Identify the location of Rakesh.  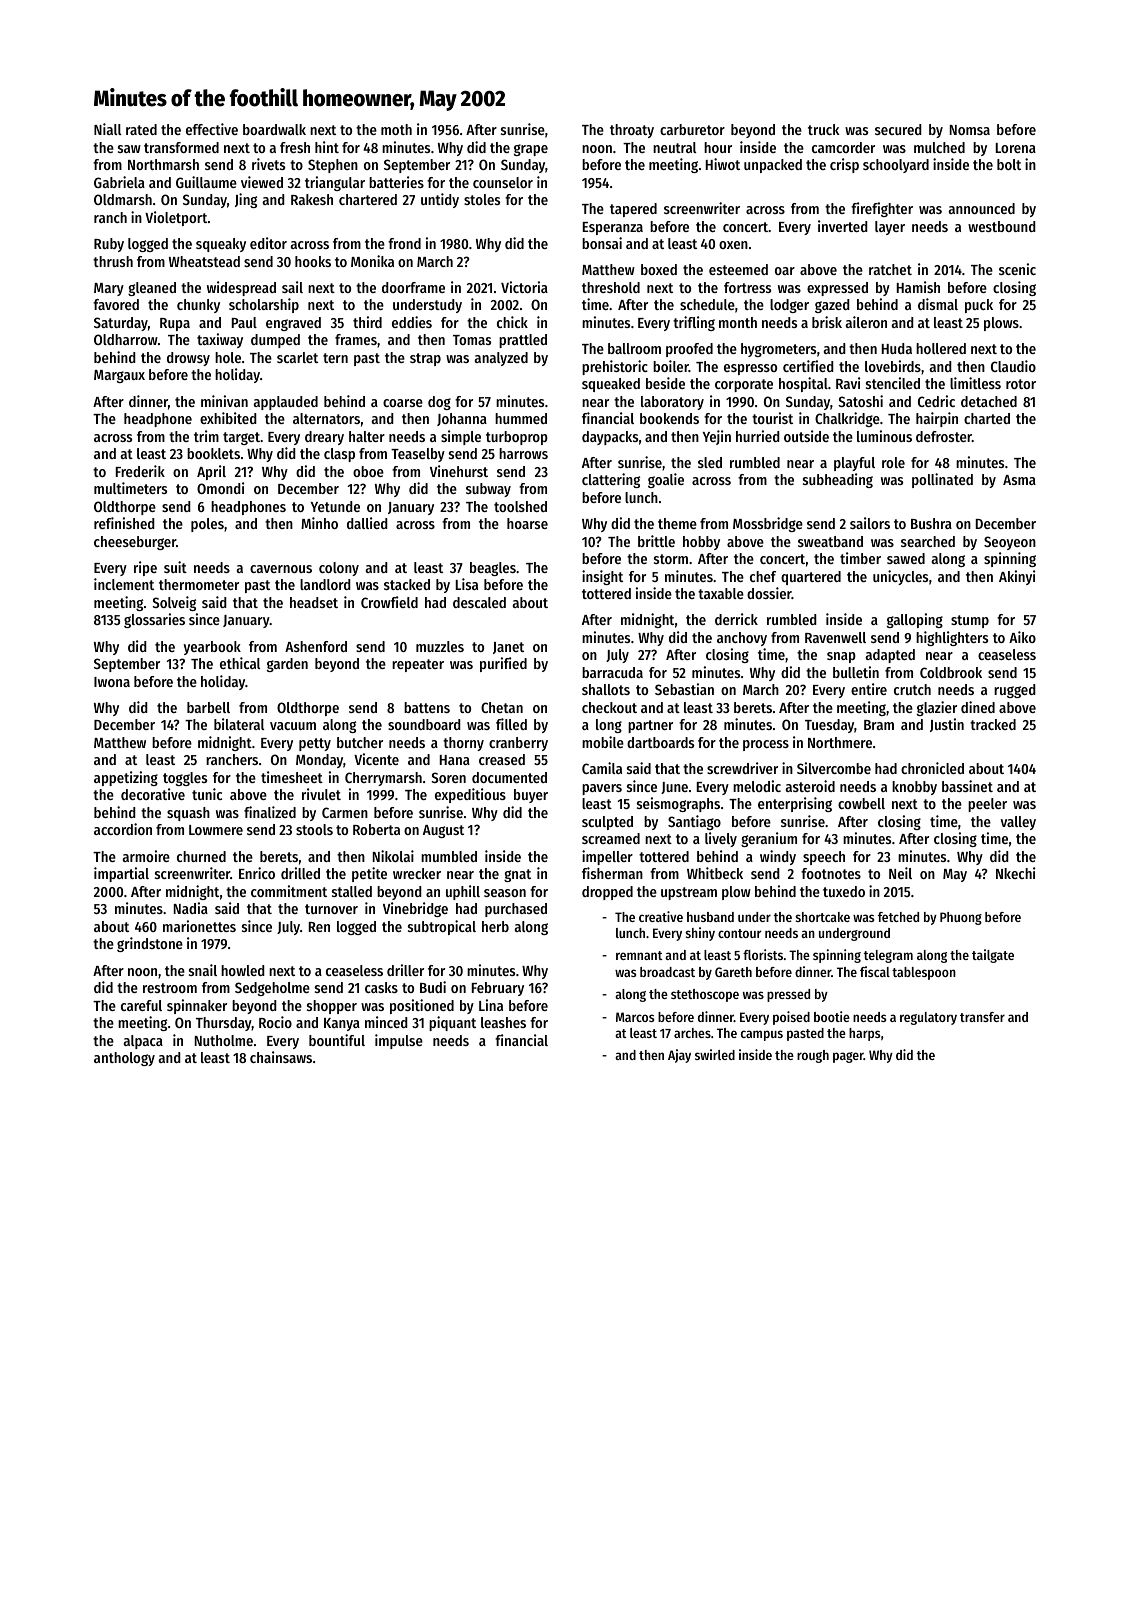
(312, 199).
